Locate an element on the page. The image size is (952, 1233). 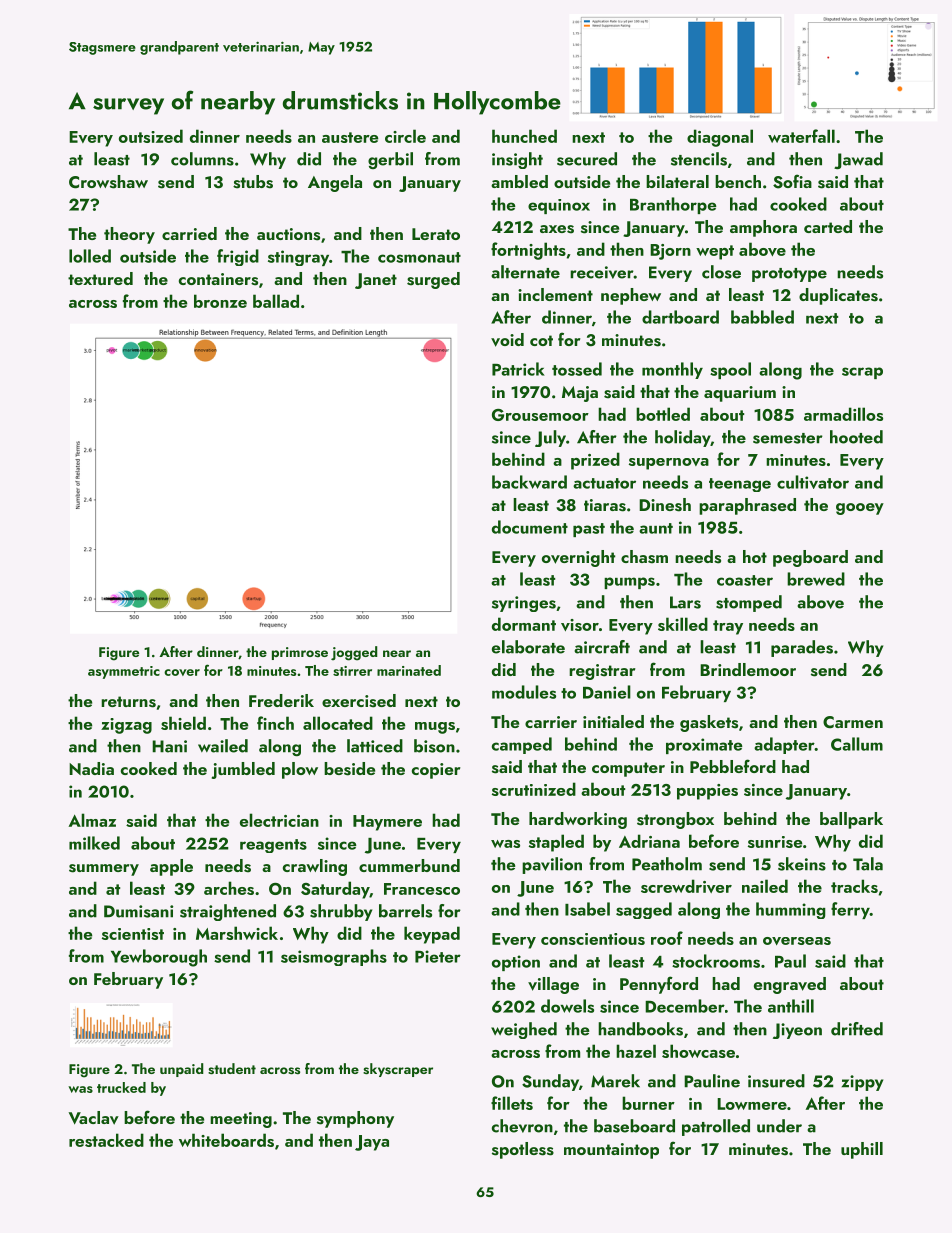
stencils is located at coordinates (699, 159).
